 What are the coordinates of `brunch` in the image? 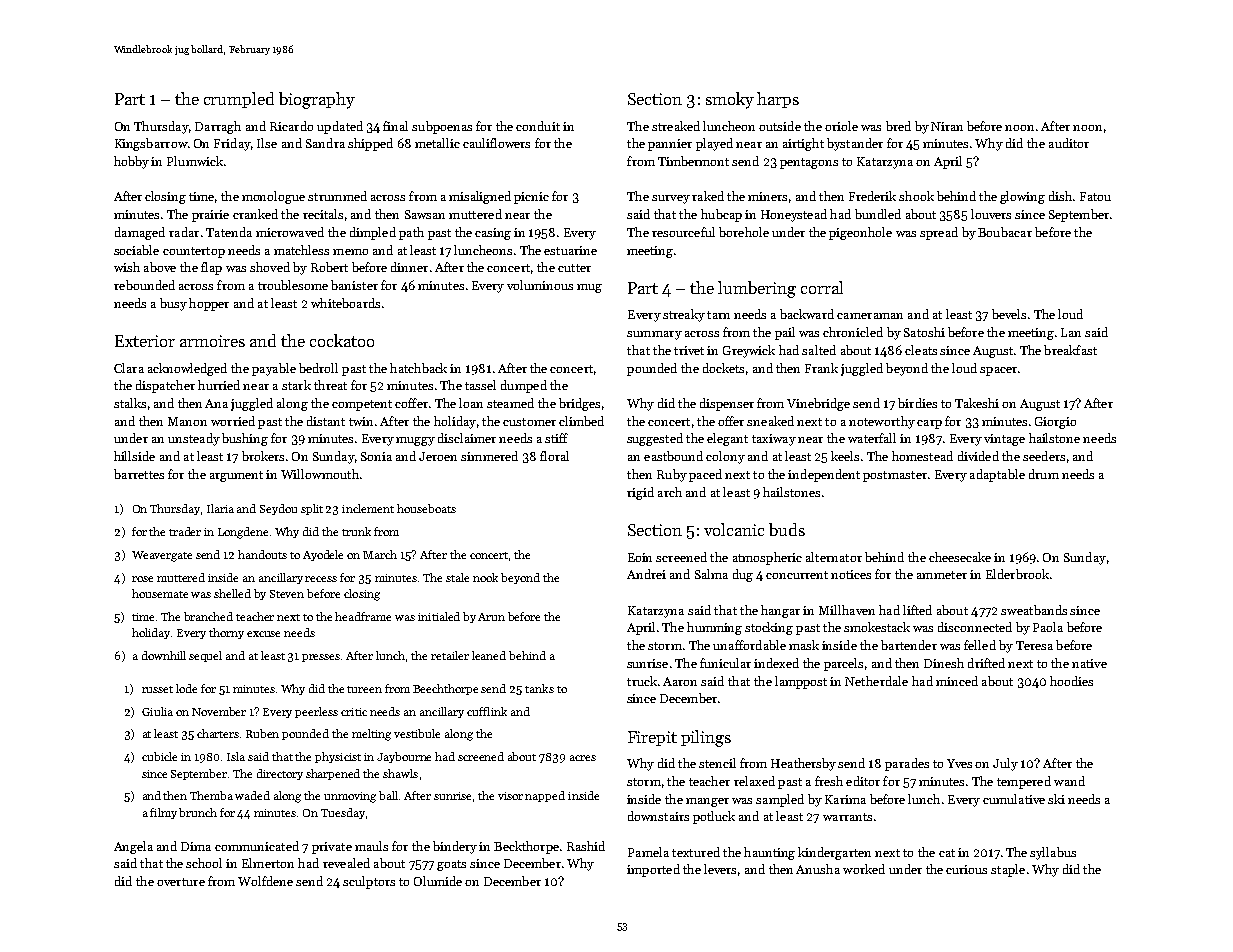 It's located at (198, 812).
